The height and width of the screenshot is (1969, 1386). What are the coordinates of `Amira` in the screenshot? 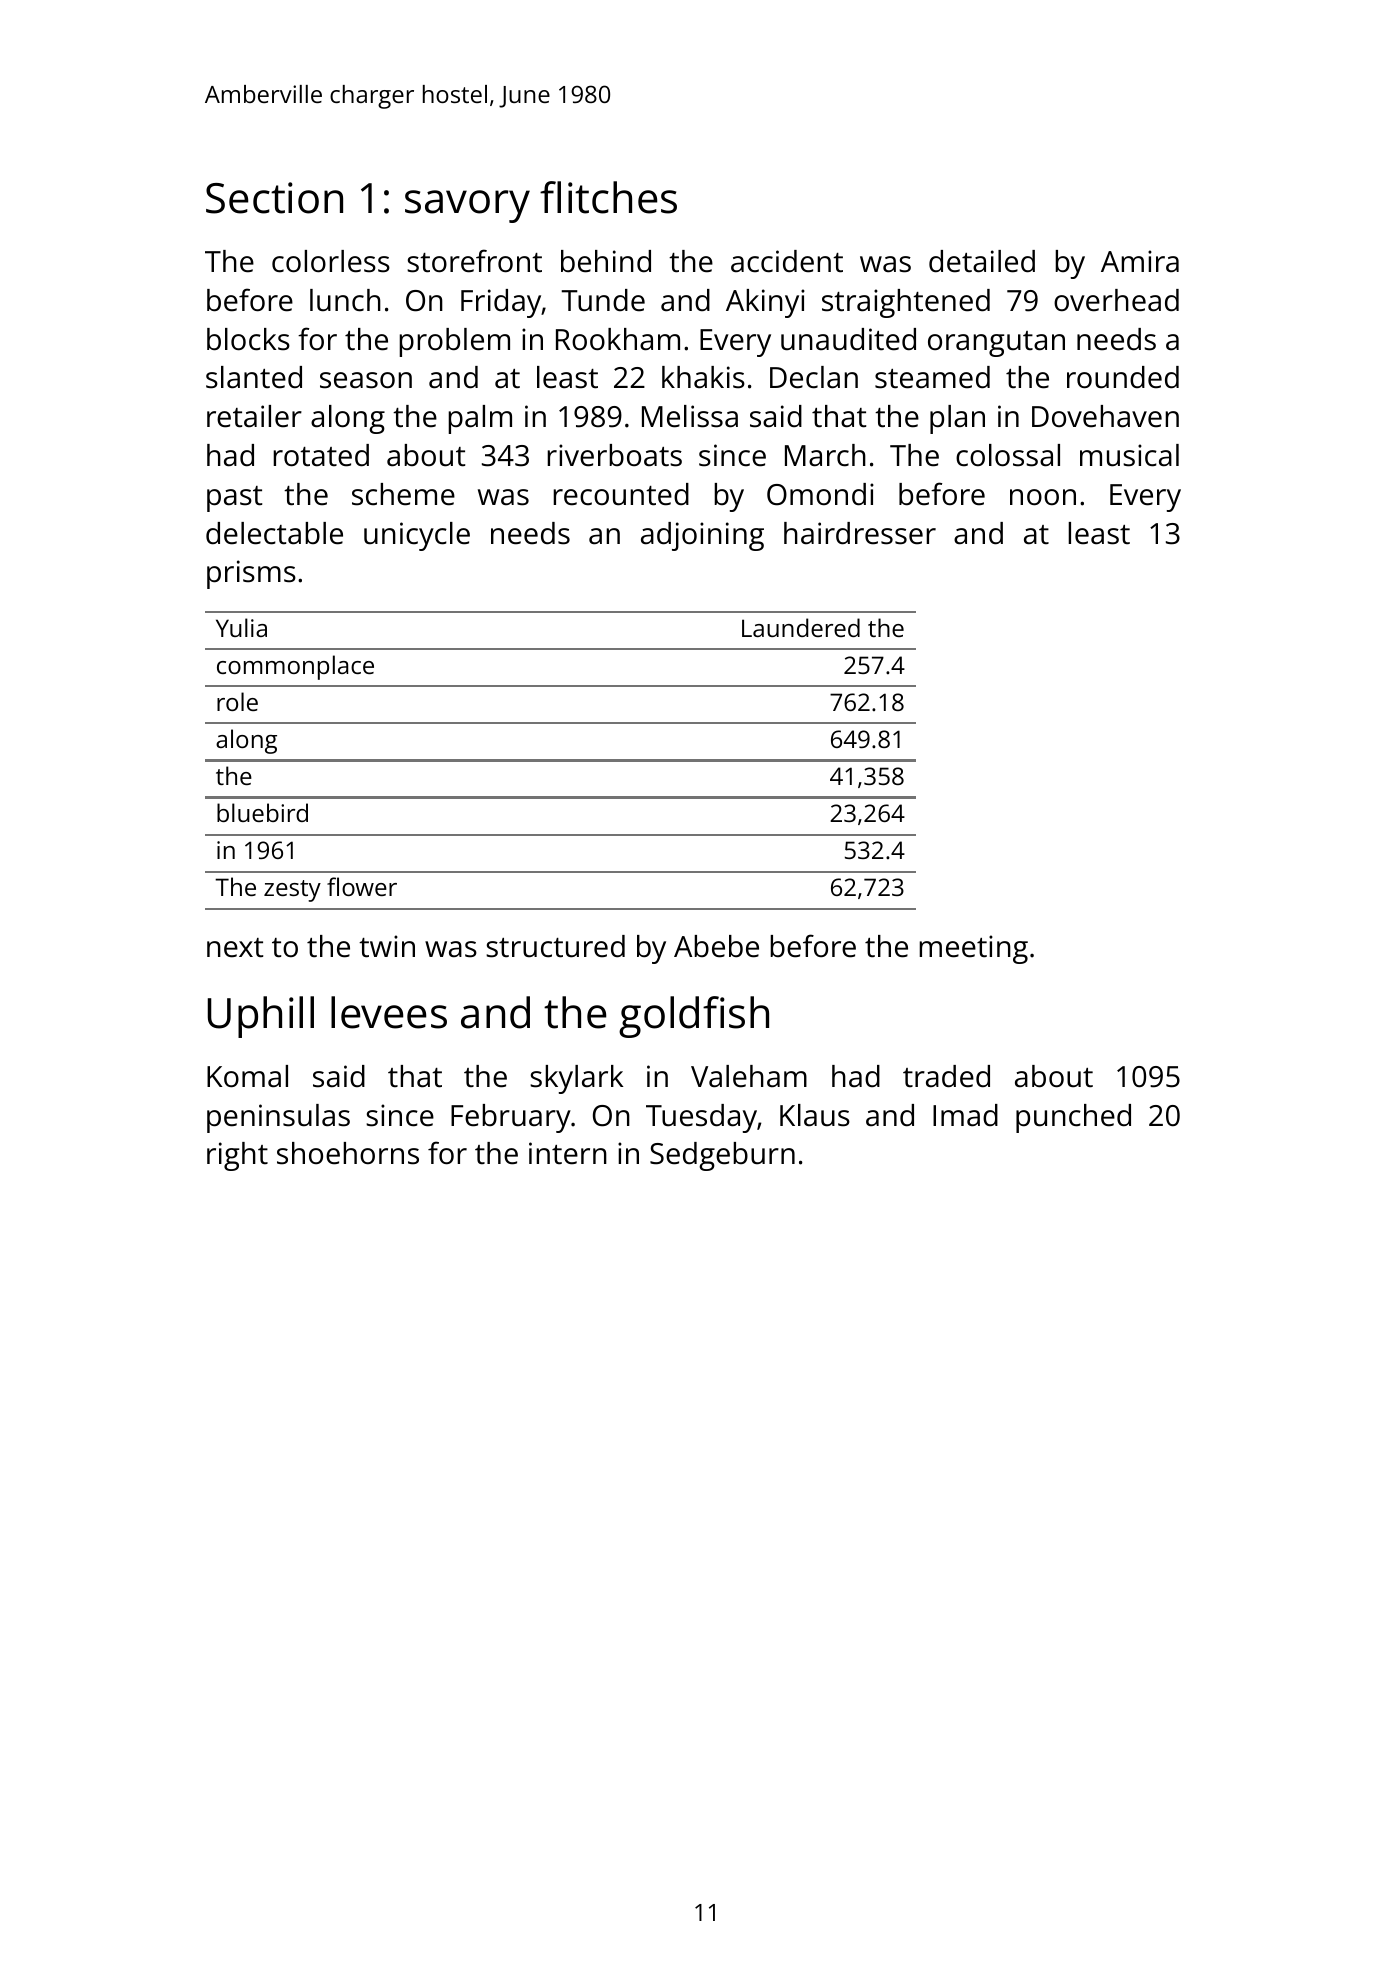 It's located at (1140, 261).
